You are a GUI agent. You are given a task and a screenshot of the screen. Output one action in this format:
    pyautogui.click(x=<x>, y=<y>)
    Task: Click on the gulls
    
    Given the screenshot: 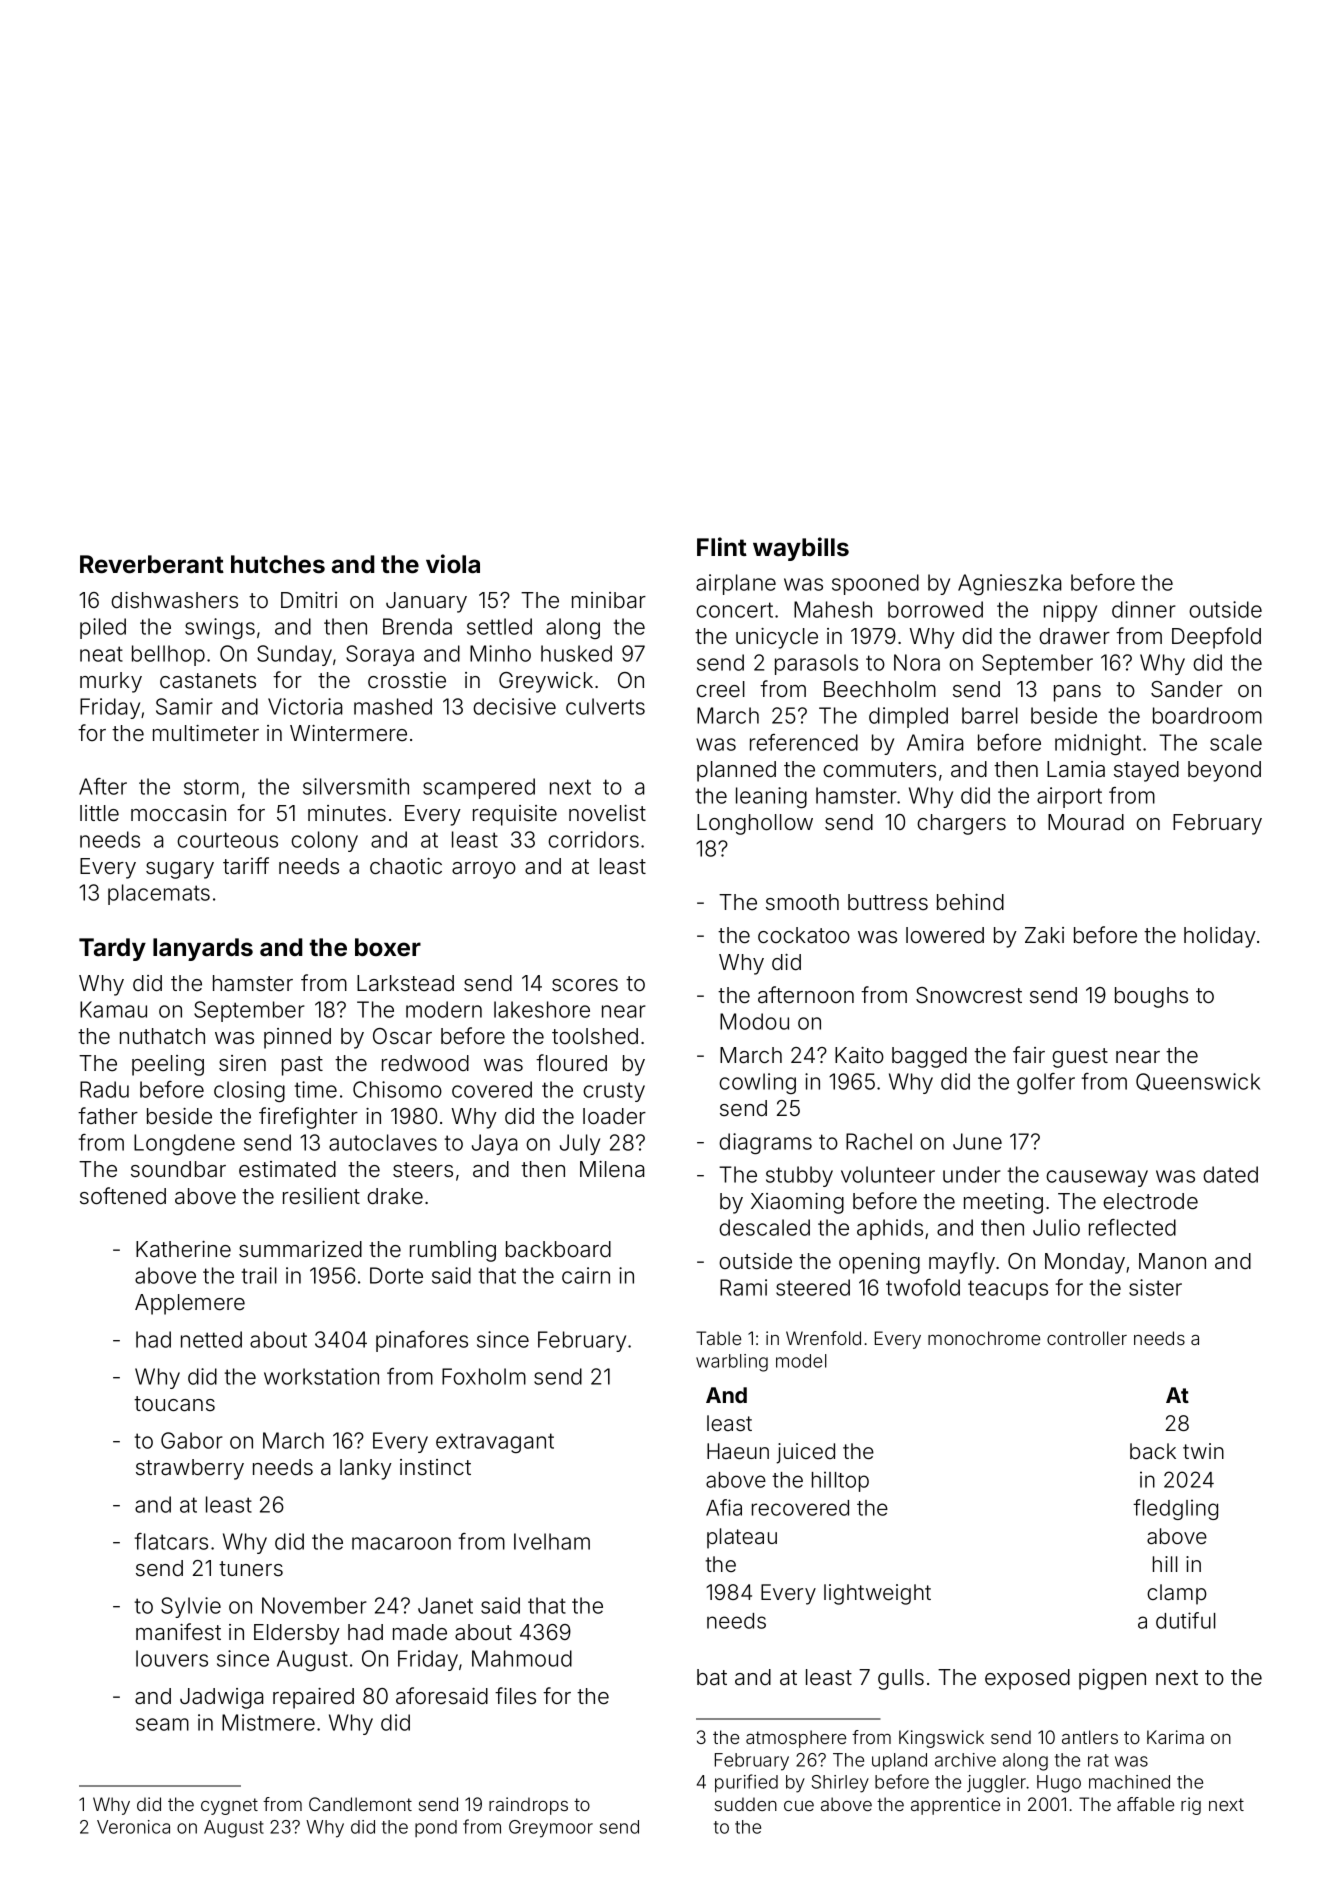 What is the action you would take?
    pyautogui.click(x=901, y=1679)
